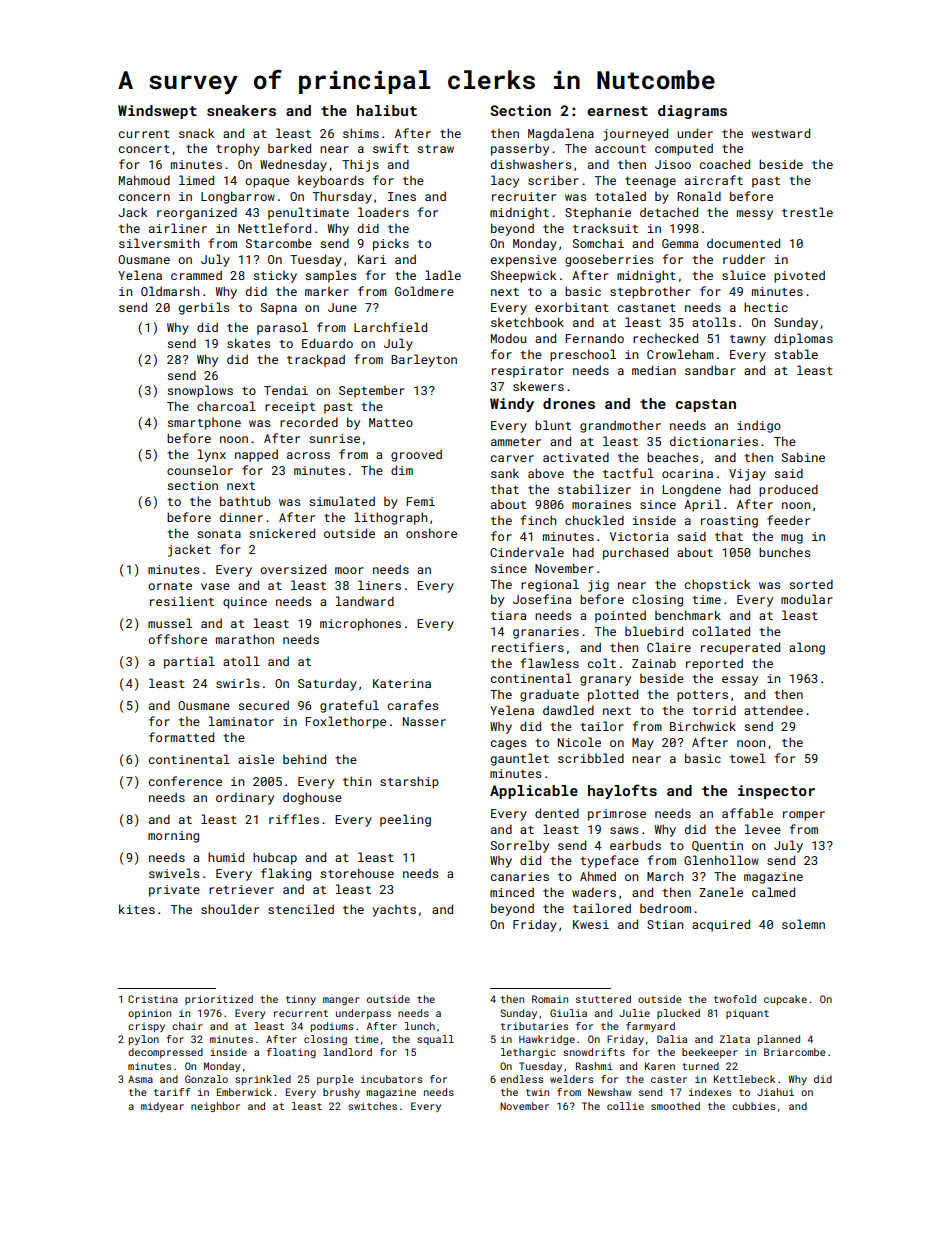  I want to click on yachts, so click(394, 911).
